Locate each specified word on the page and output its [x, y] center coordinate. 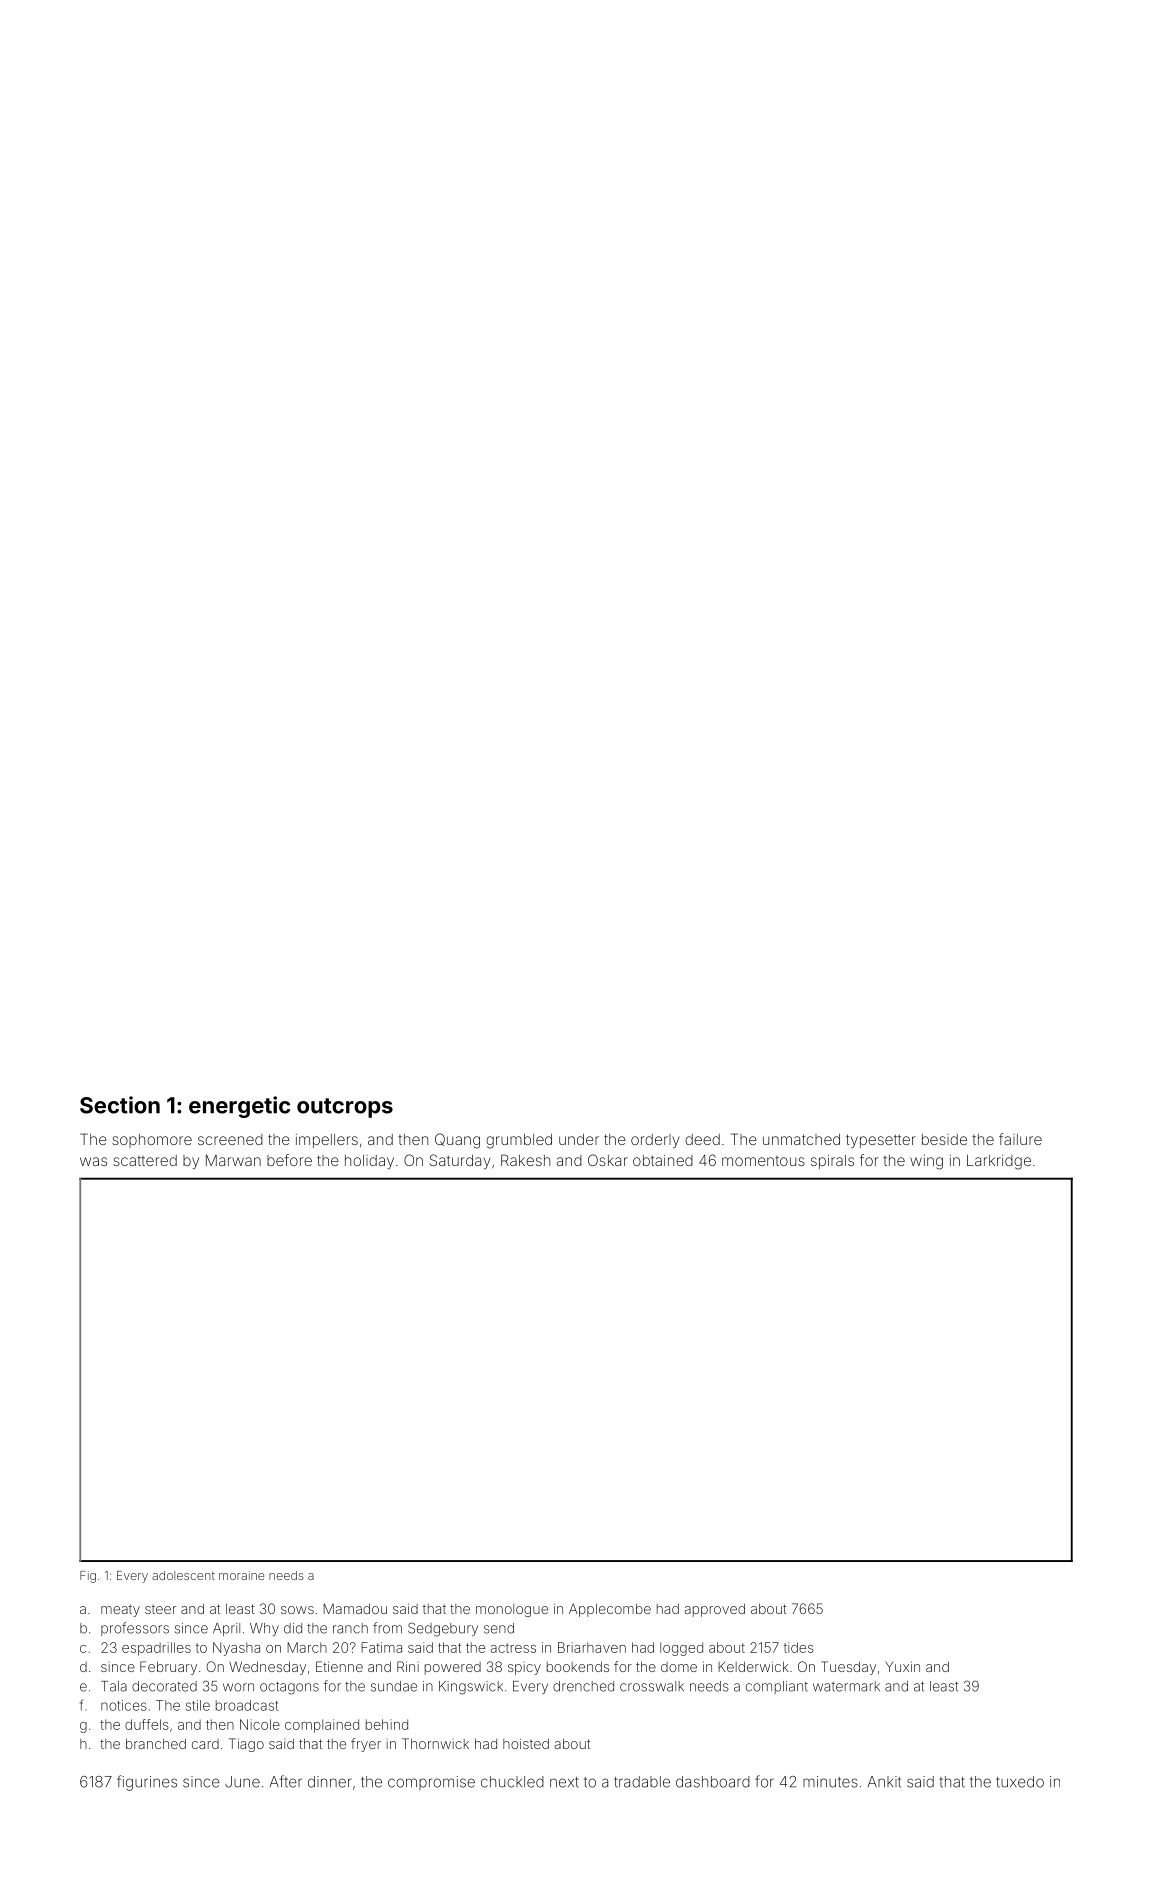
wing [926, 1162]
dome [679, 1667]
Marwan [233, 1160]
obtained [663, 1160]
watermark [846, 1686]
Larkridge [999, 1162]
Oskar [608, 1160]
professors [135, 1629]
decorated [164, 1686]
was [93, 1161]
